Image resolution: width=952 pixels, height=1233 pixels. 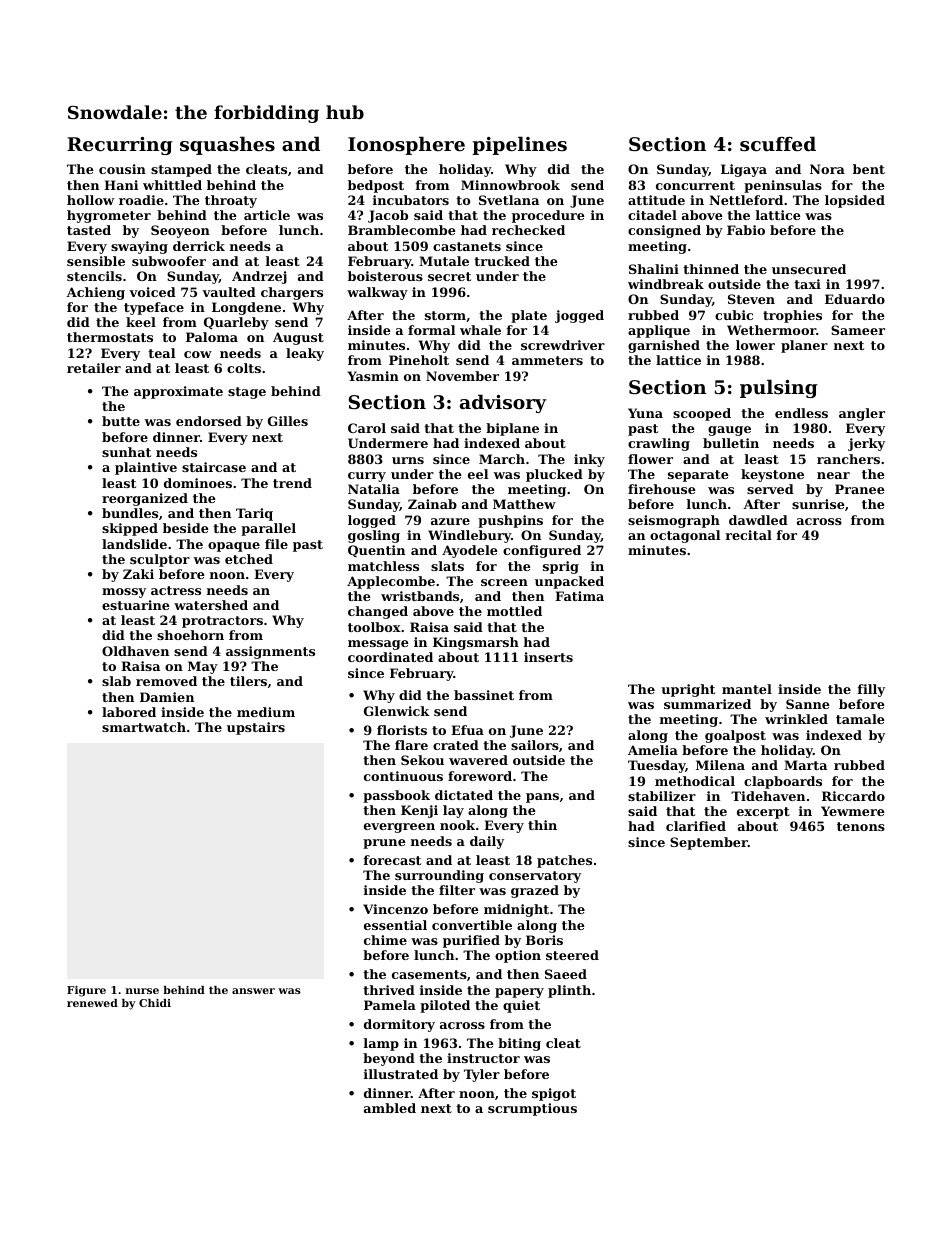 I want to click on nurse, so click(x=142, y=991).
